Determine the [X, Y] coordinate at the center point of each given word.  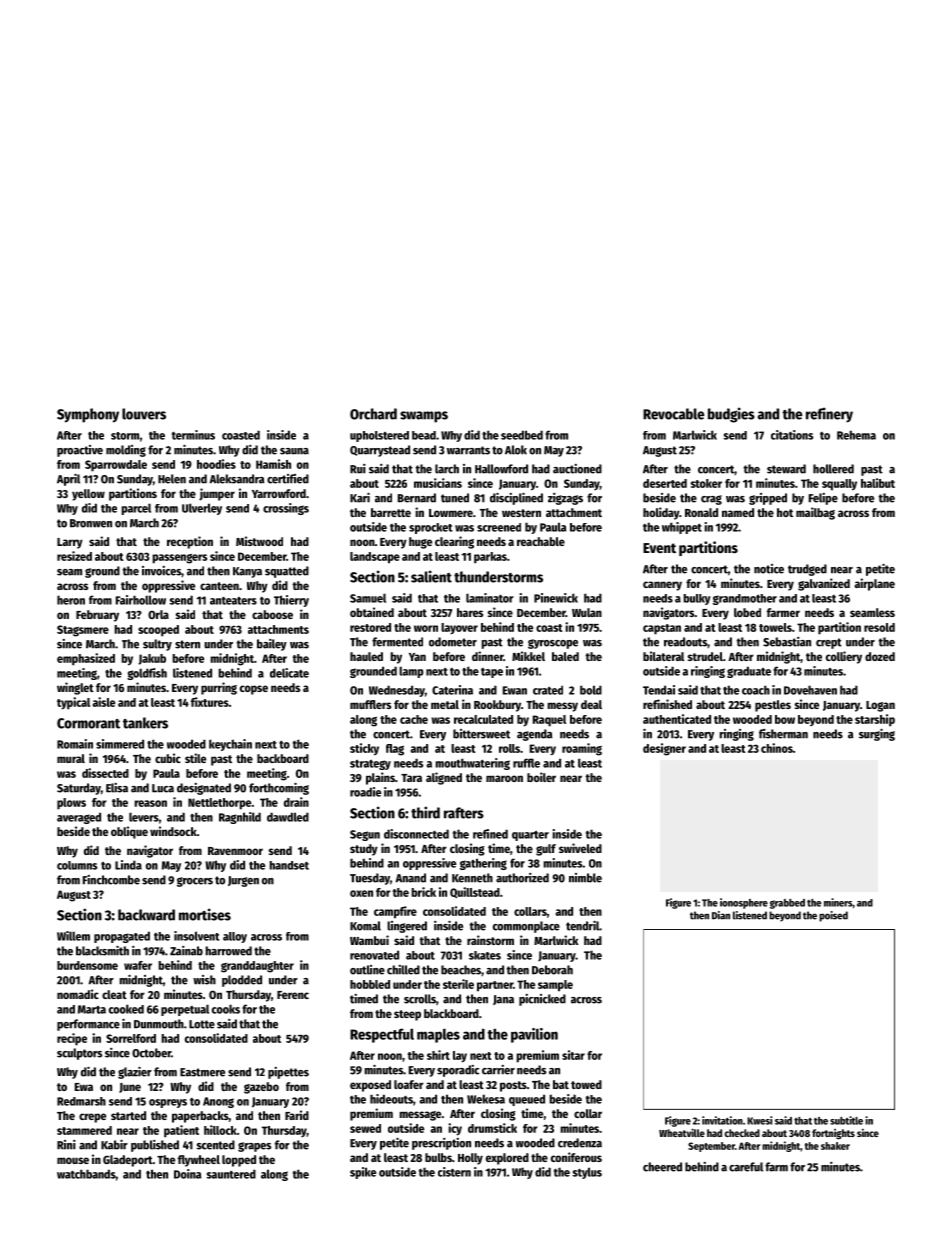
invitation [722, 1120]
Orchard [373, 414]
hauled [366, 656]
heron [71, 600]
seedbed [522, 435]
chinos [777, 748]
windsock [173, 831]
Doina [187, 1174]
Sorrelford [131, 1038]
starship [875, 720]
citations [792, 435]
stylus [587, 1173]
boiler [541, 777]
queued [527, 1100]
